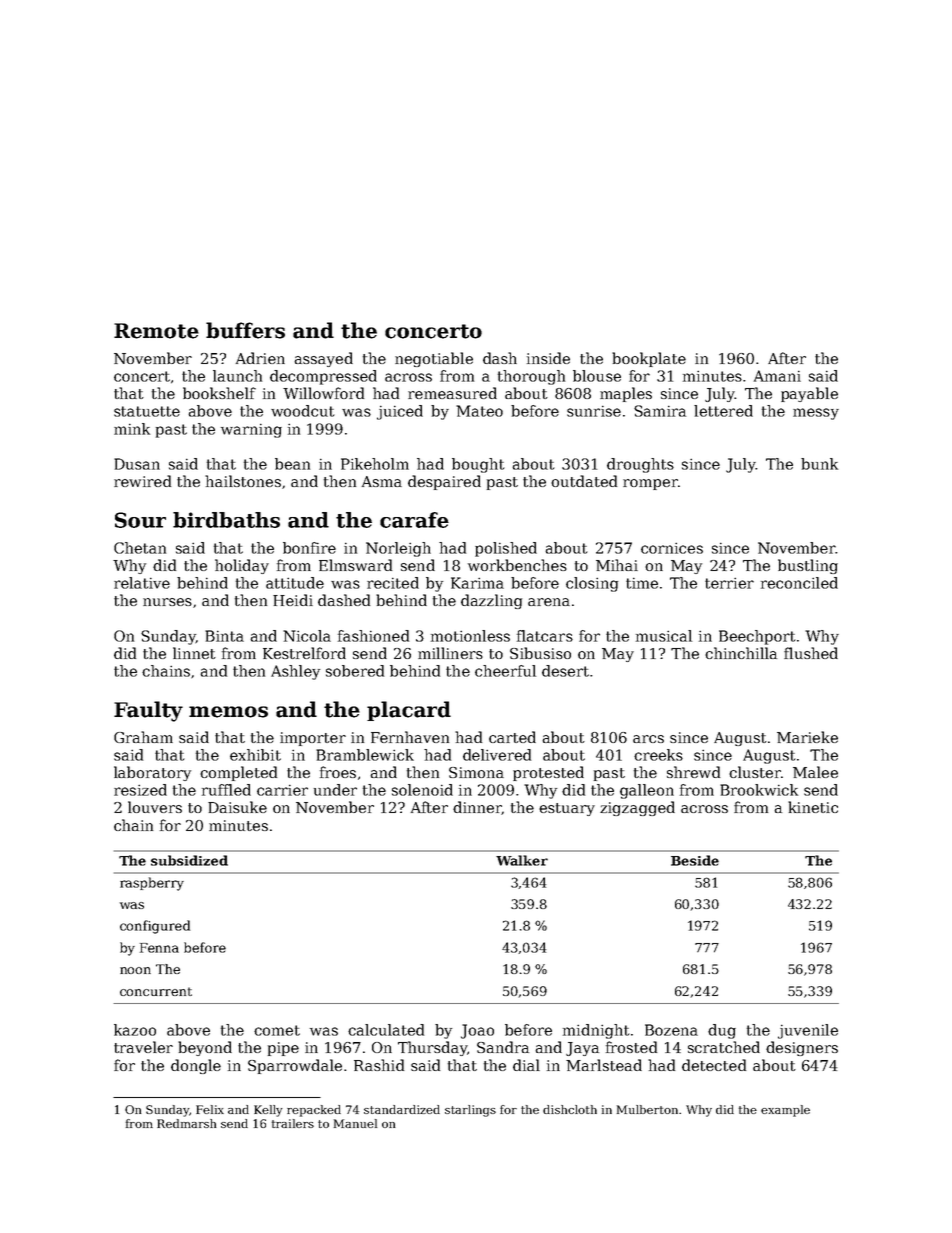  What do you see at coordinates (807, 737) in the screenshot?
I see `Marieke` at bounding box center [807, 737].
